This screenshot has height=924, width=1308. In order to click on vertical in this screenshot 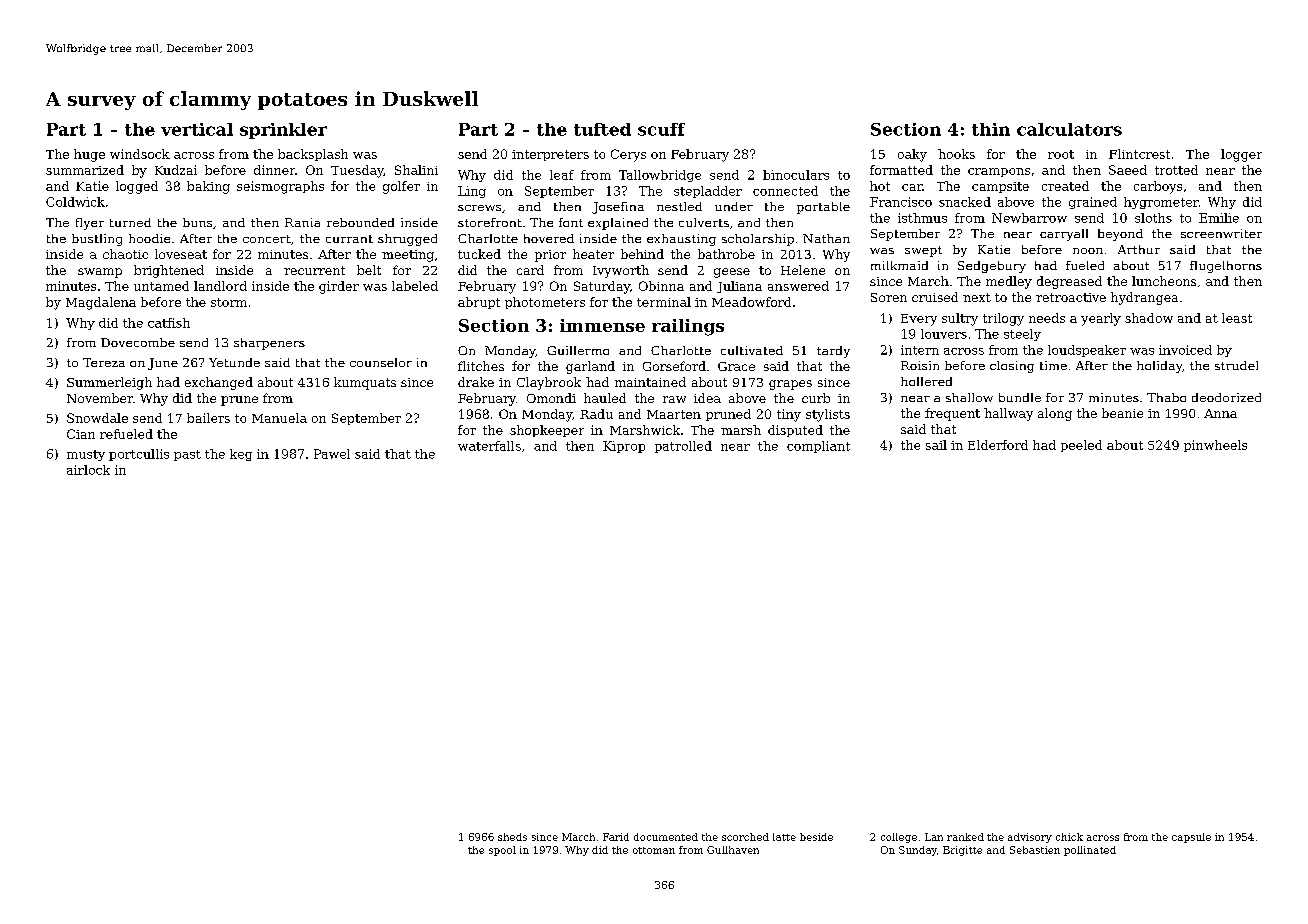, I will do `click(197, 129)`.
